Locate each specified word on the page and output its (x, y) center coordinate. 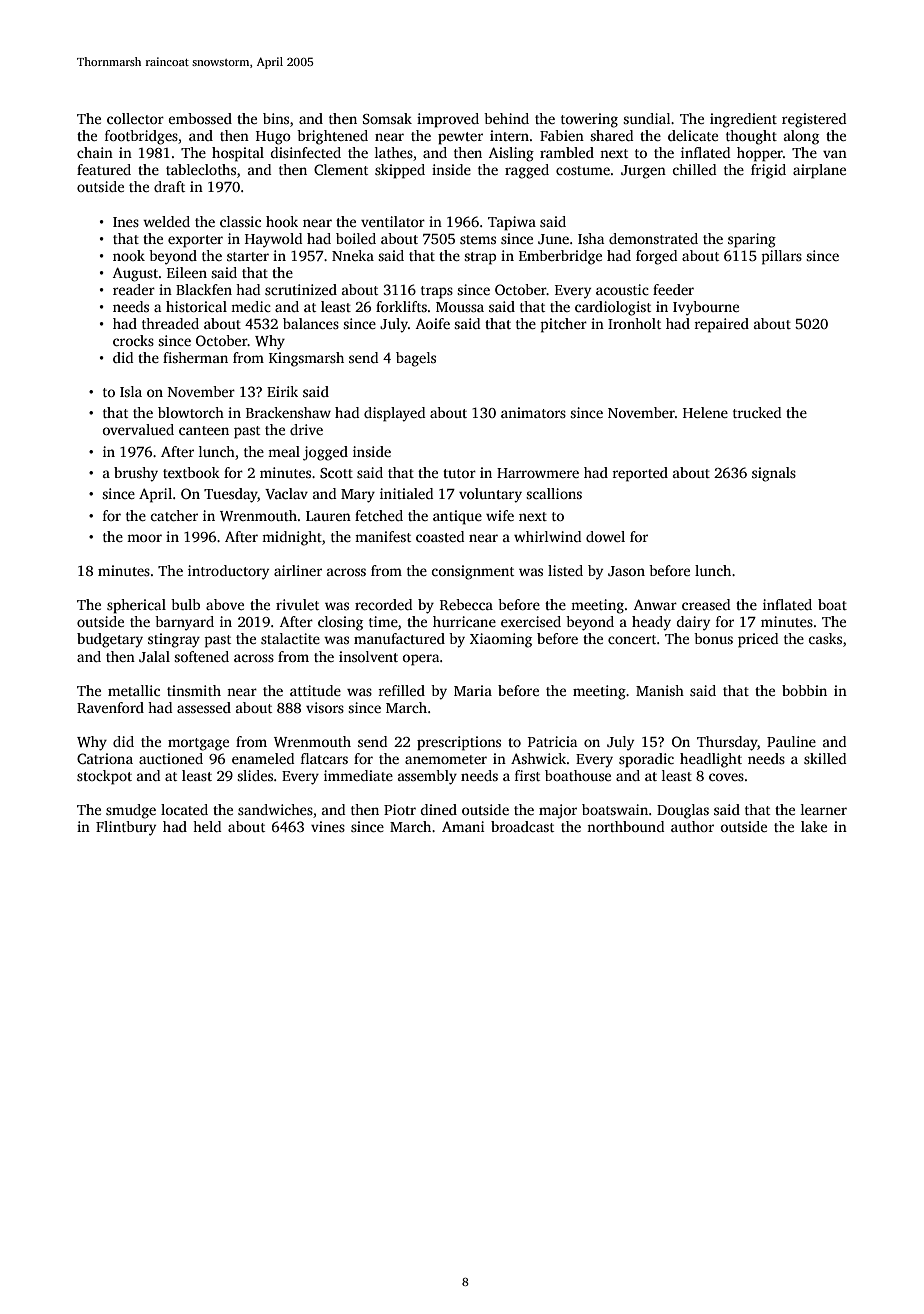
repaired (721, 325)
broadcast (522, 826)
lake (814, 826)
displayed (394, 414)
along (801, 137)
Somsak (387, 118)
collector (135, 118)
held (207, 826)
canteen (204, 430)
